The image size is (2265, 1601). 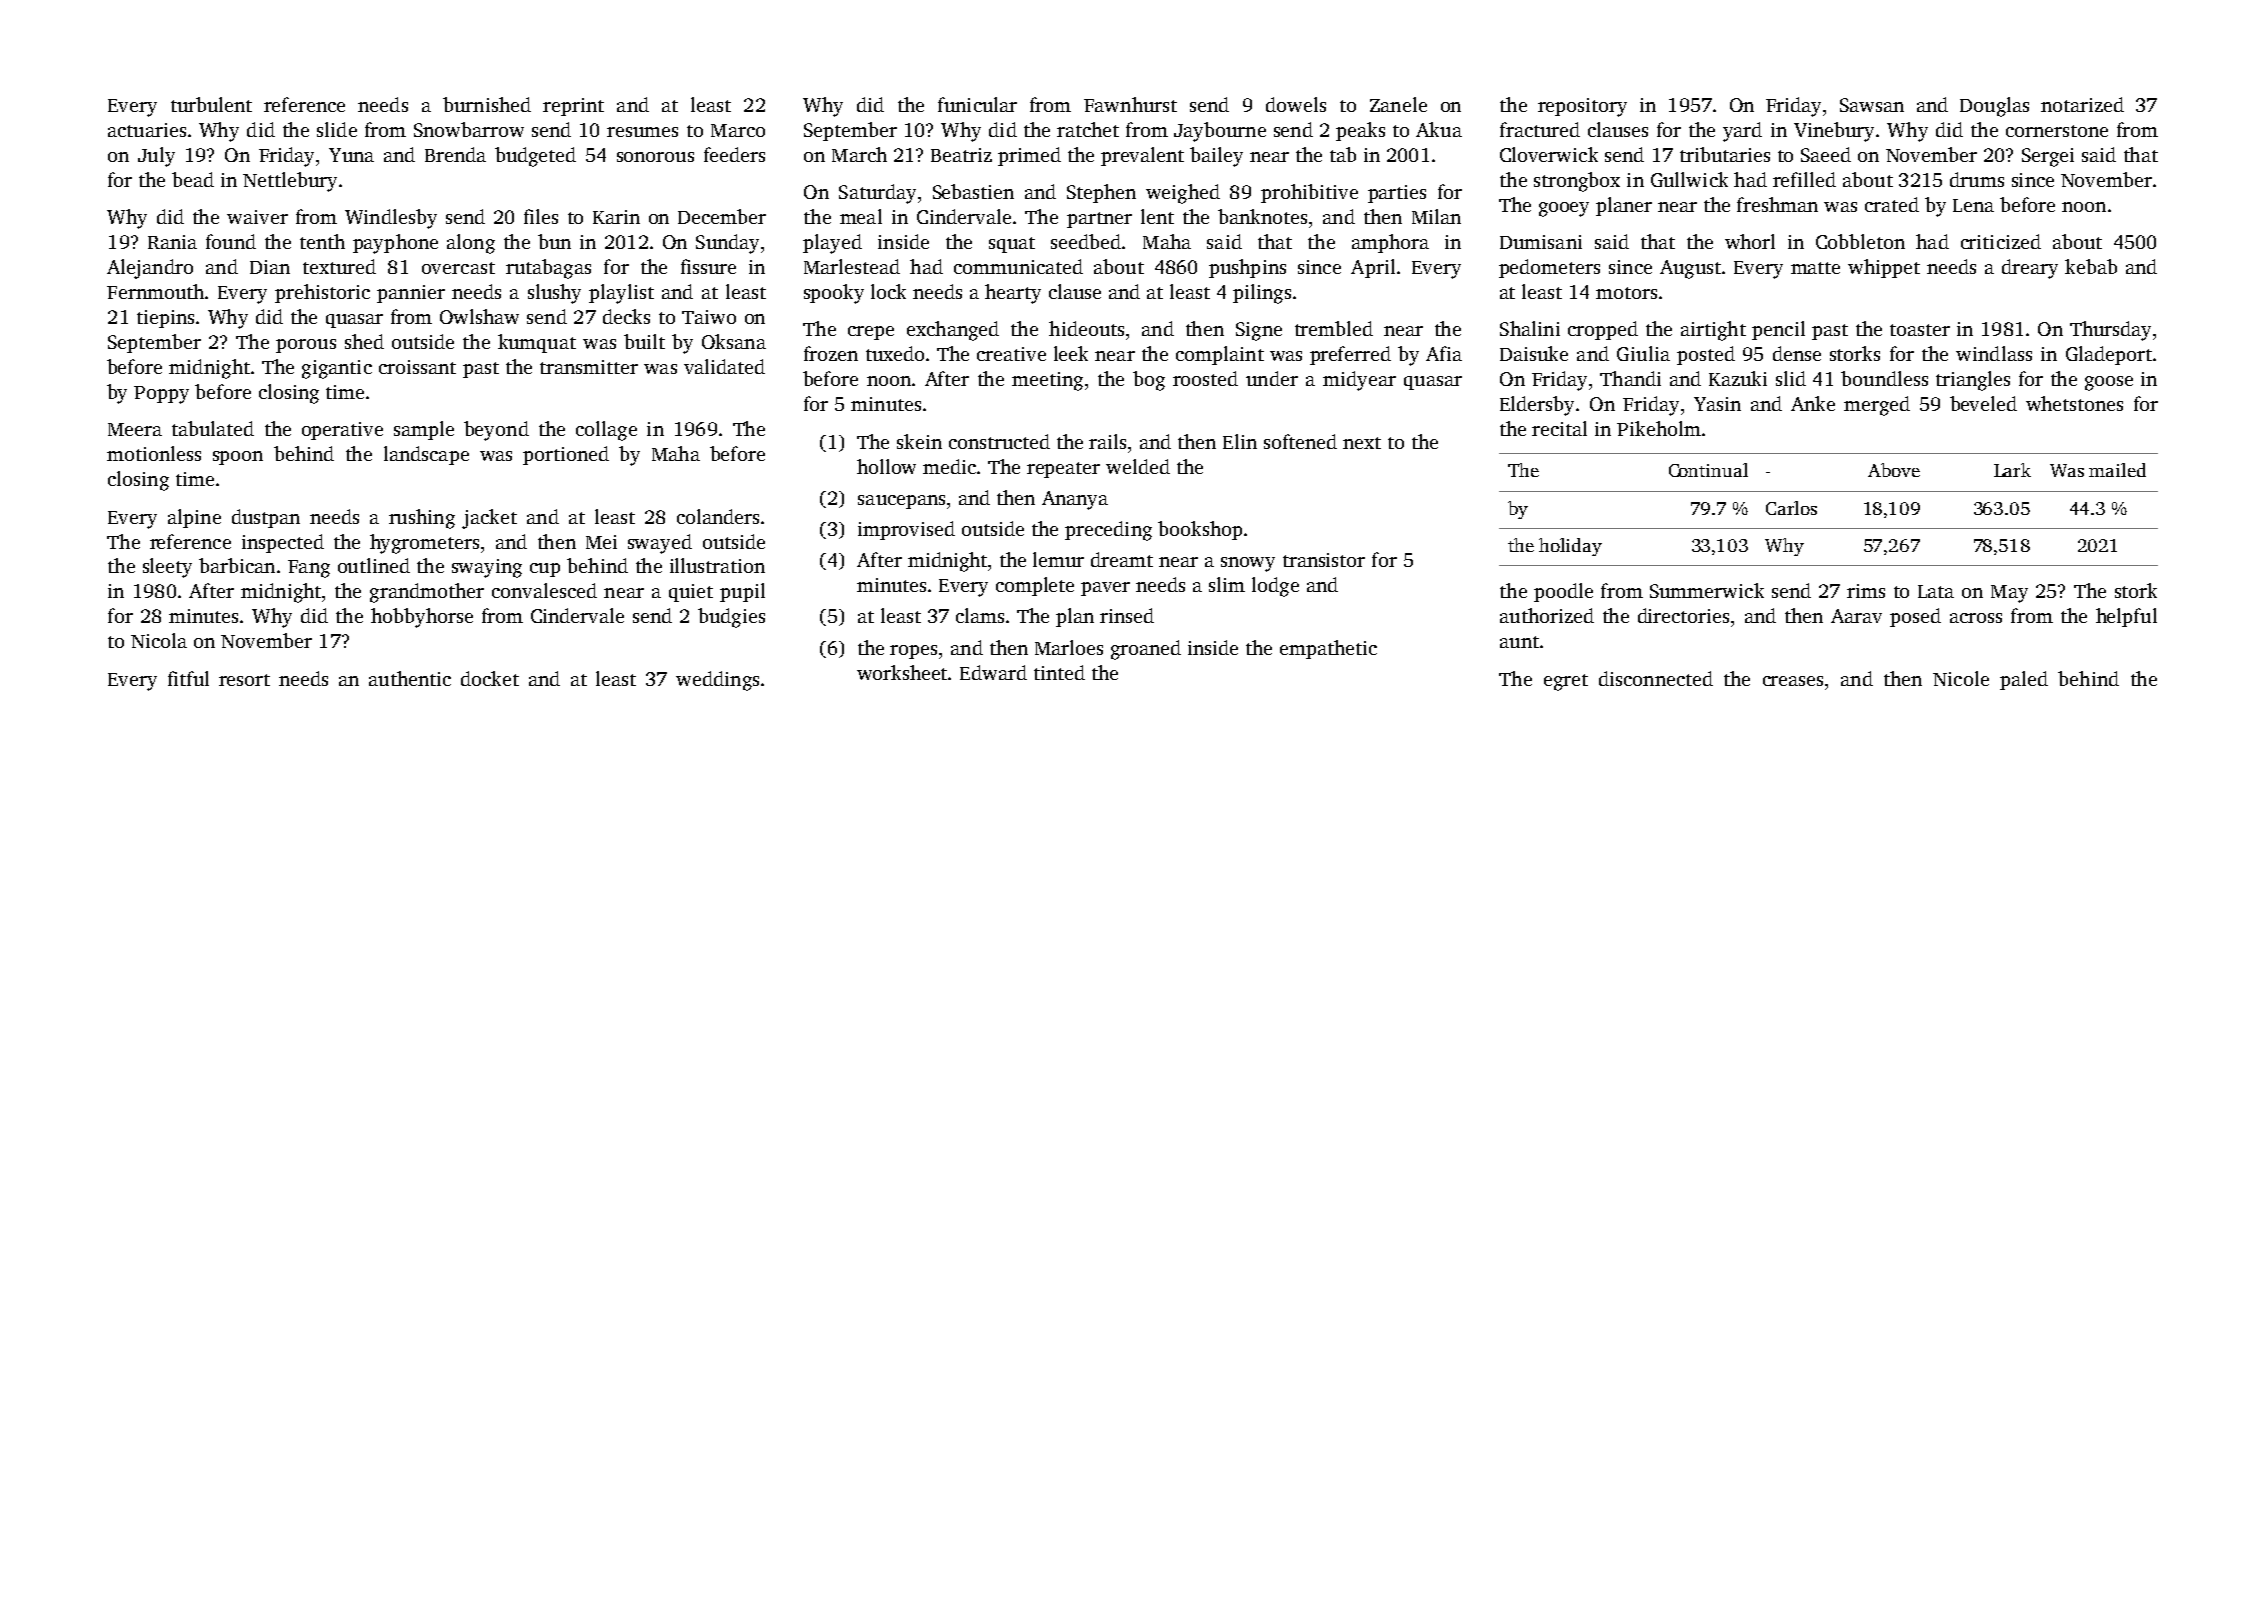 I want to click on Above, so click(x=1894, y=470).
